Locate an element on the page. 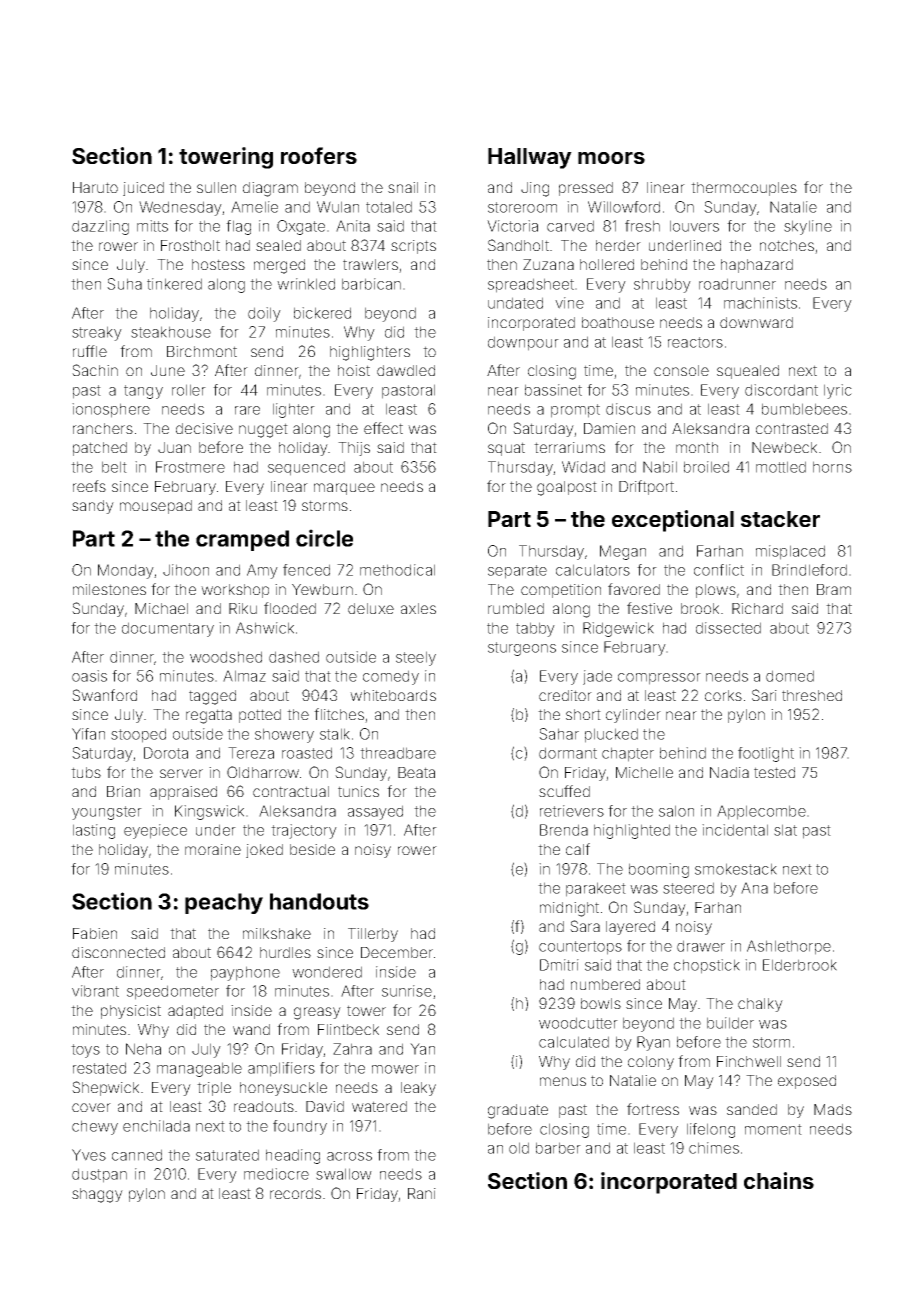  Applecombe is located at coordinates (761, 812).
